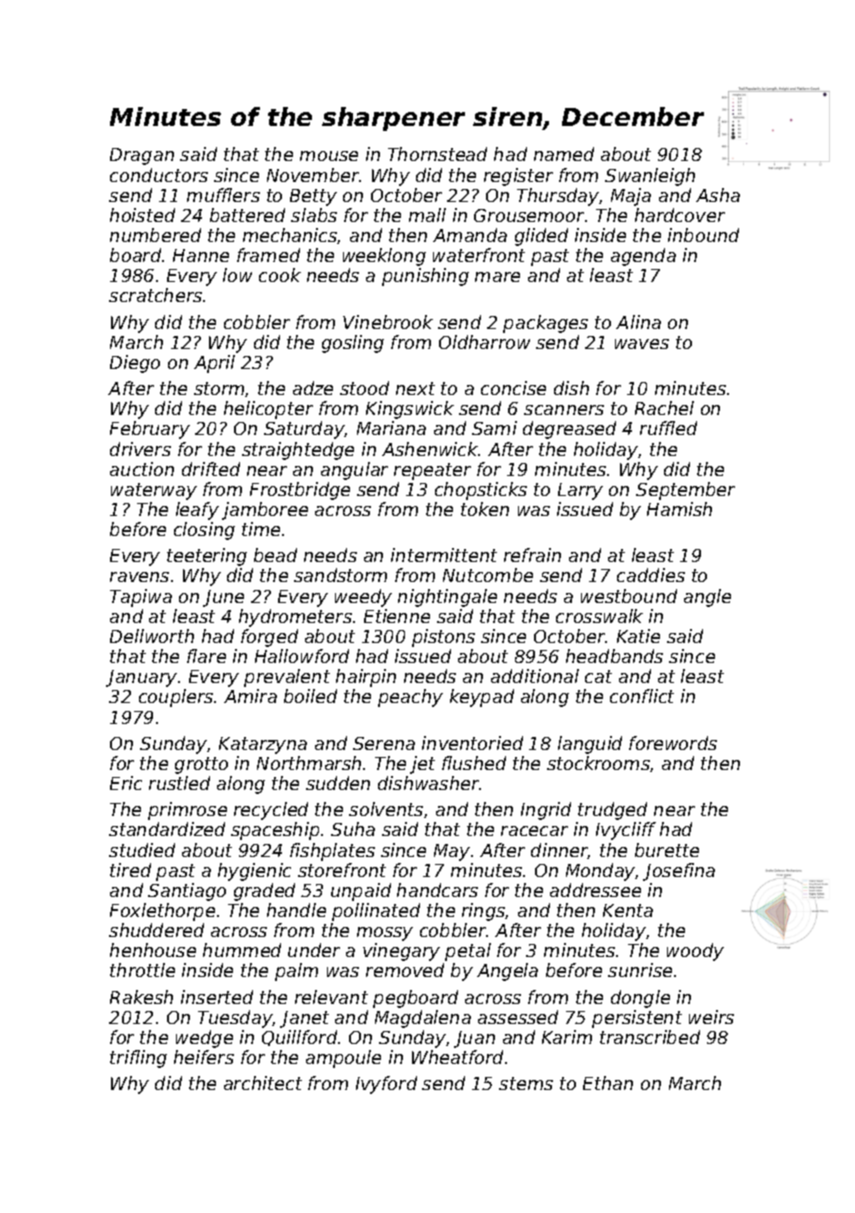  What do you see at coordinates (444, 555) in the screenshot?
I see `intermittent` at bounding box center [444, 555].
